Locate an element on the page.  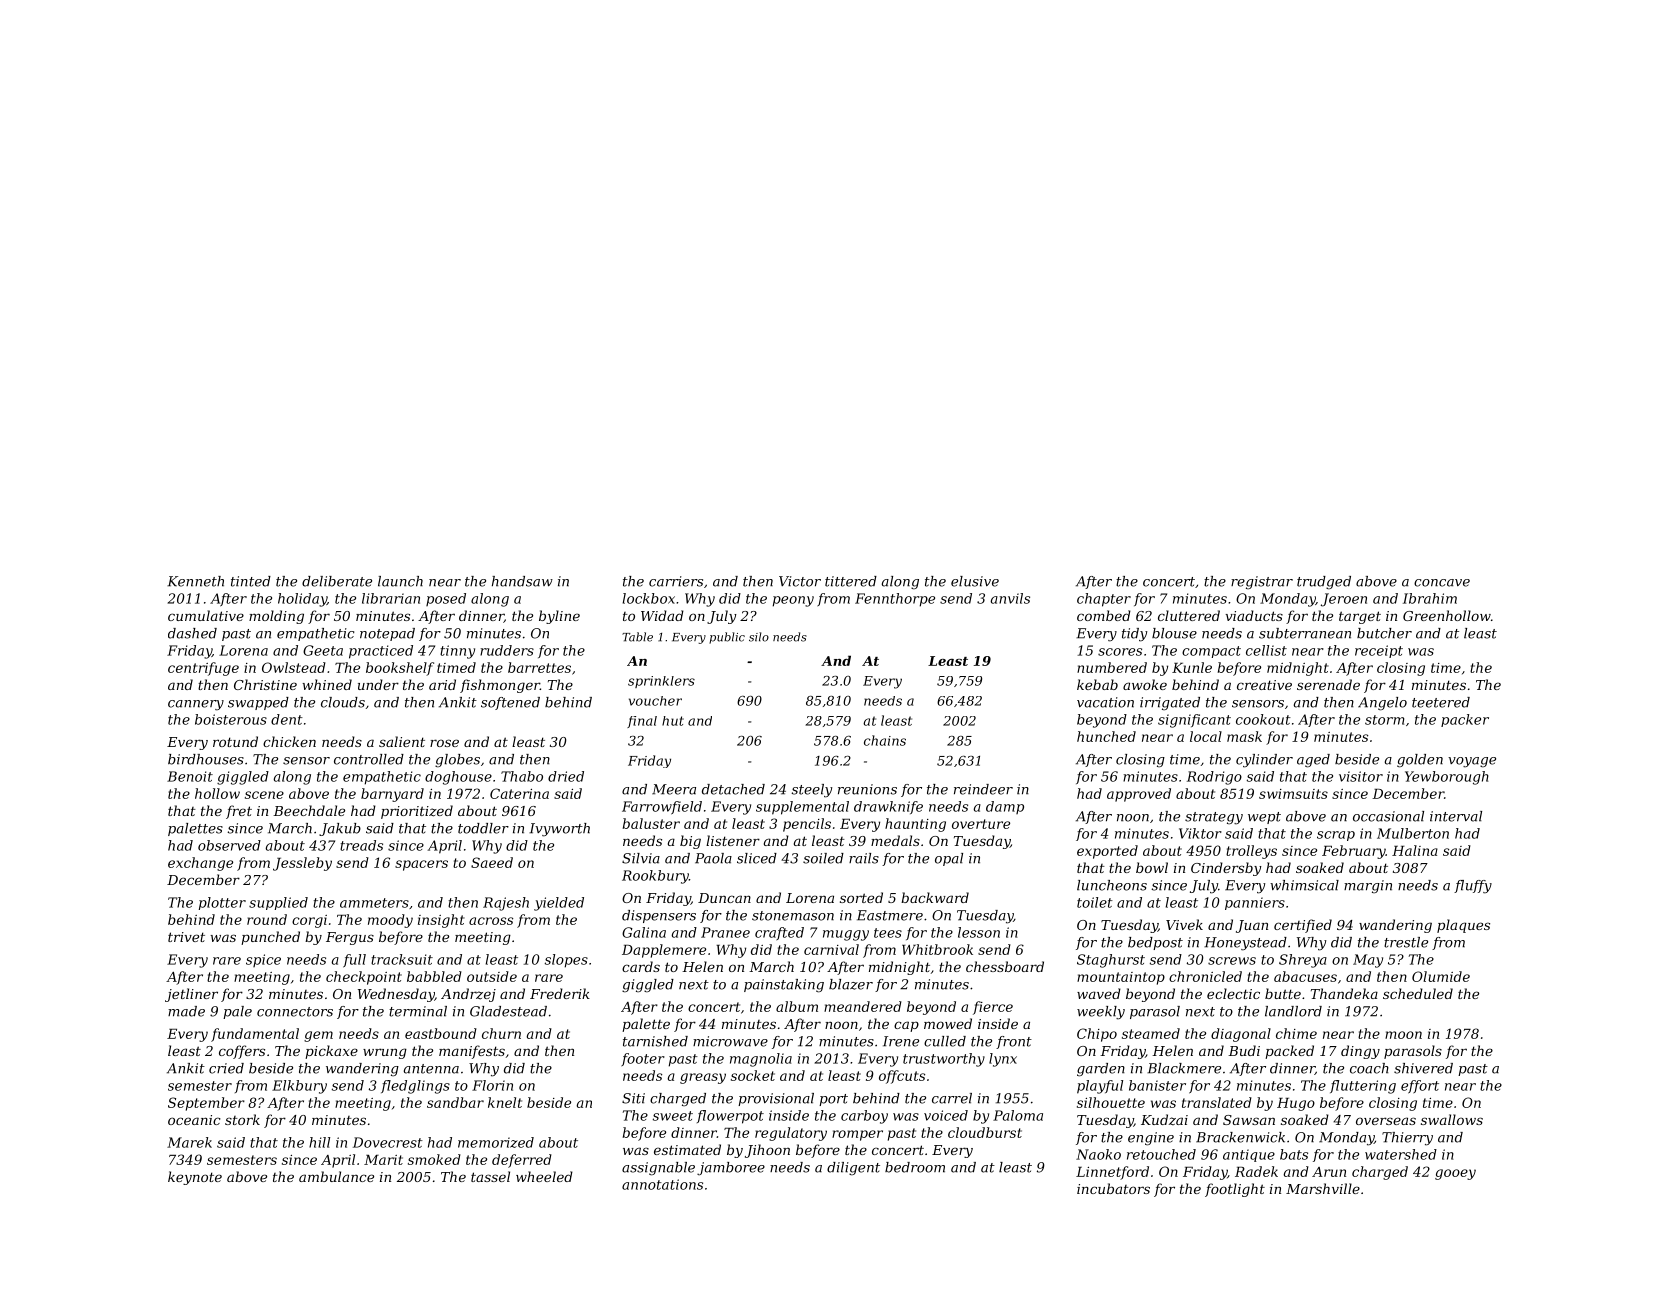
Ibrahim is located at coordinates (1430, 598).
